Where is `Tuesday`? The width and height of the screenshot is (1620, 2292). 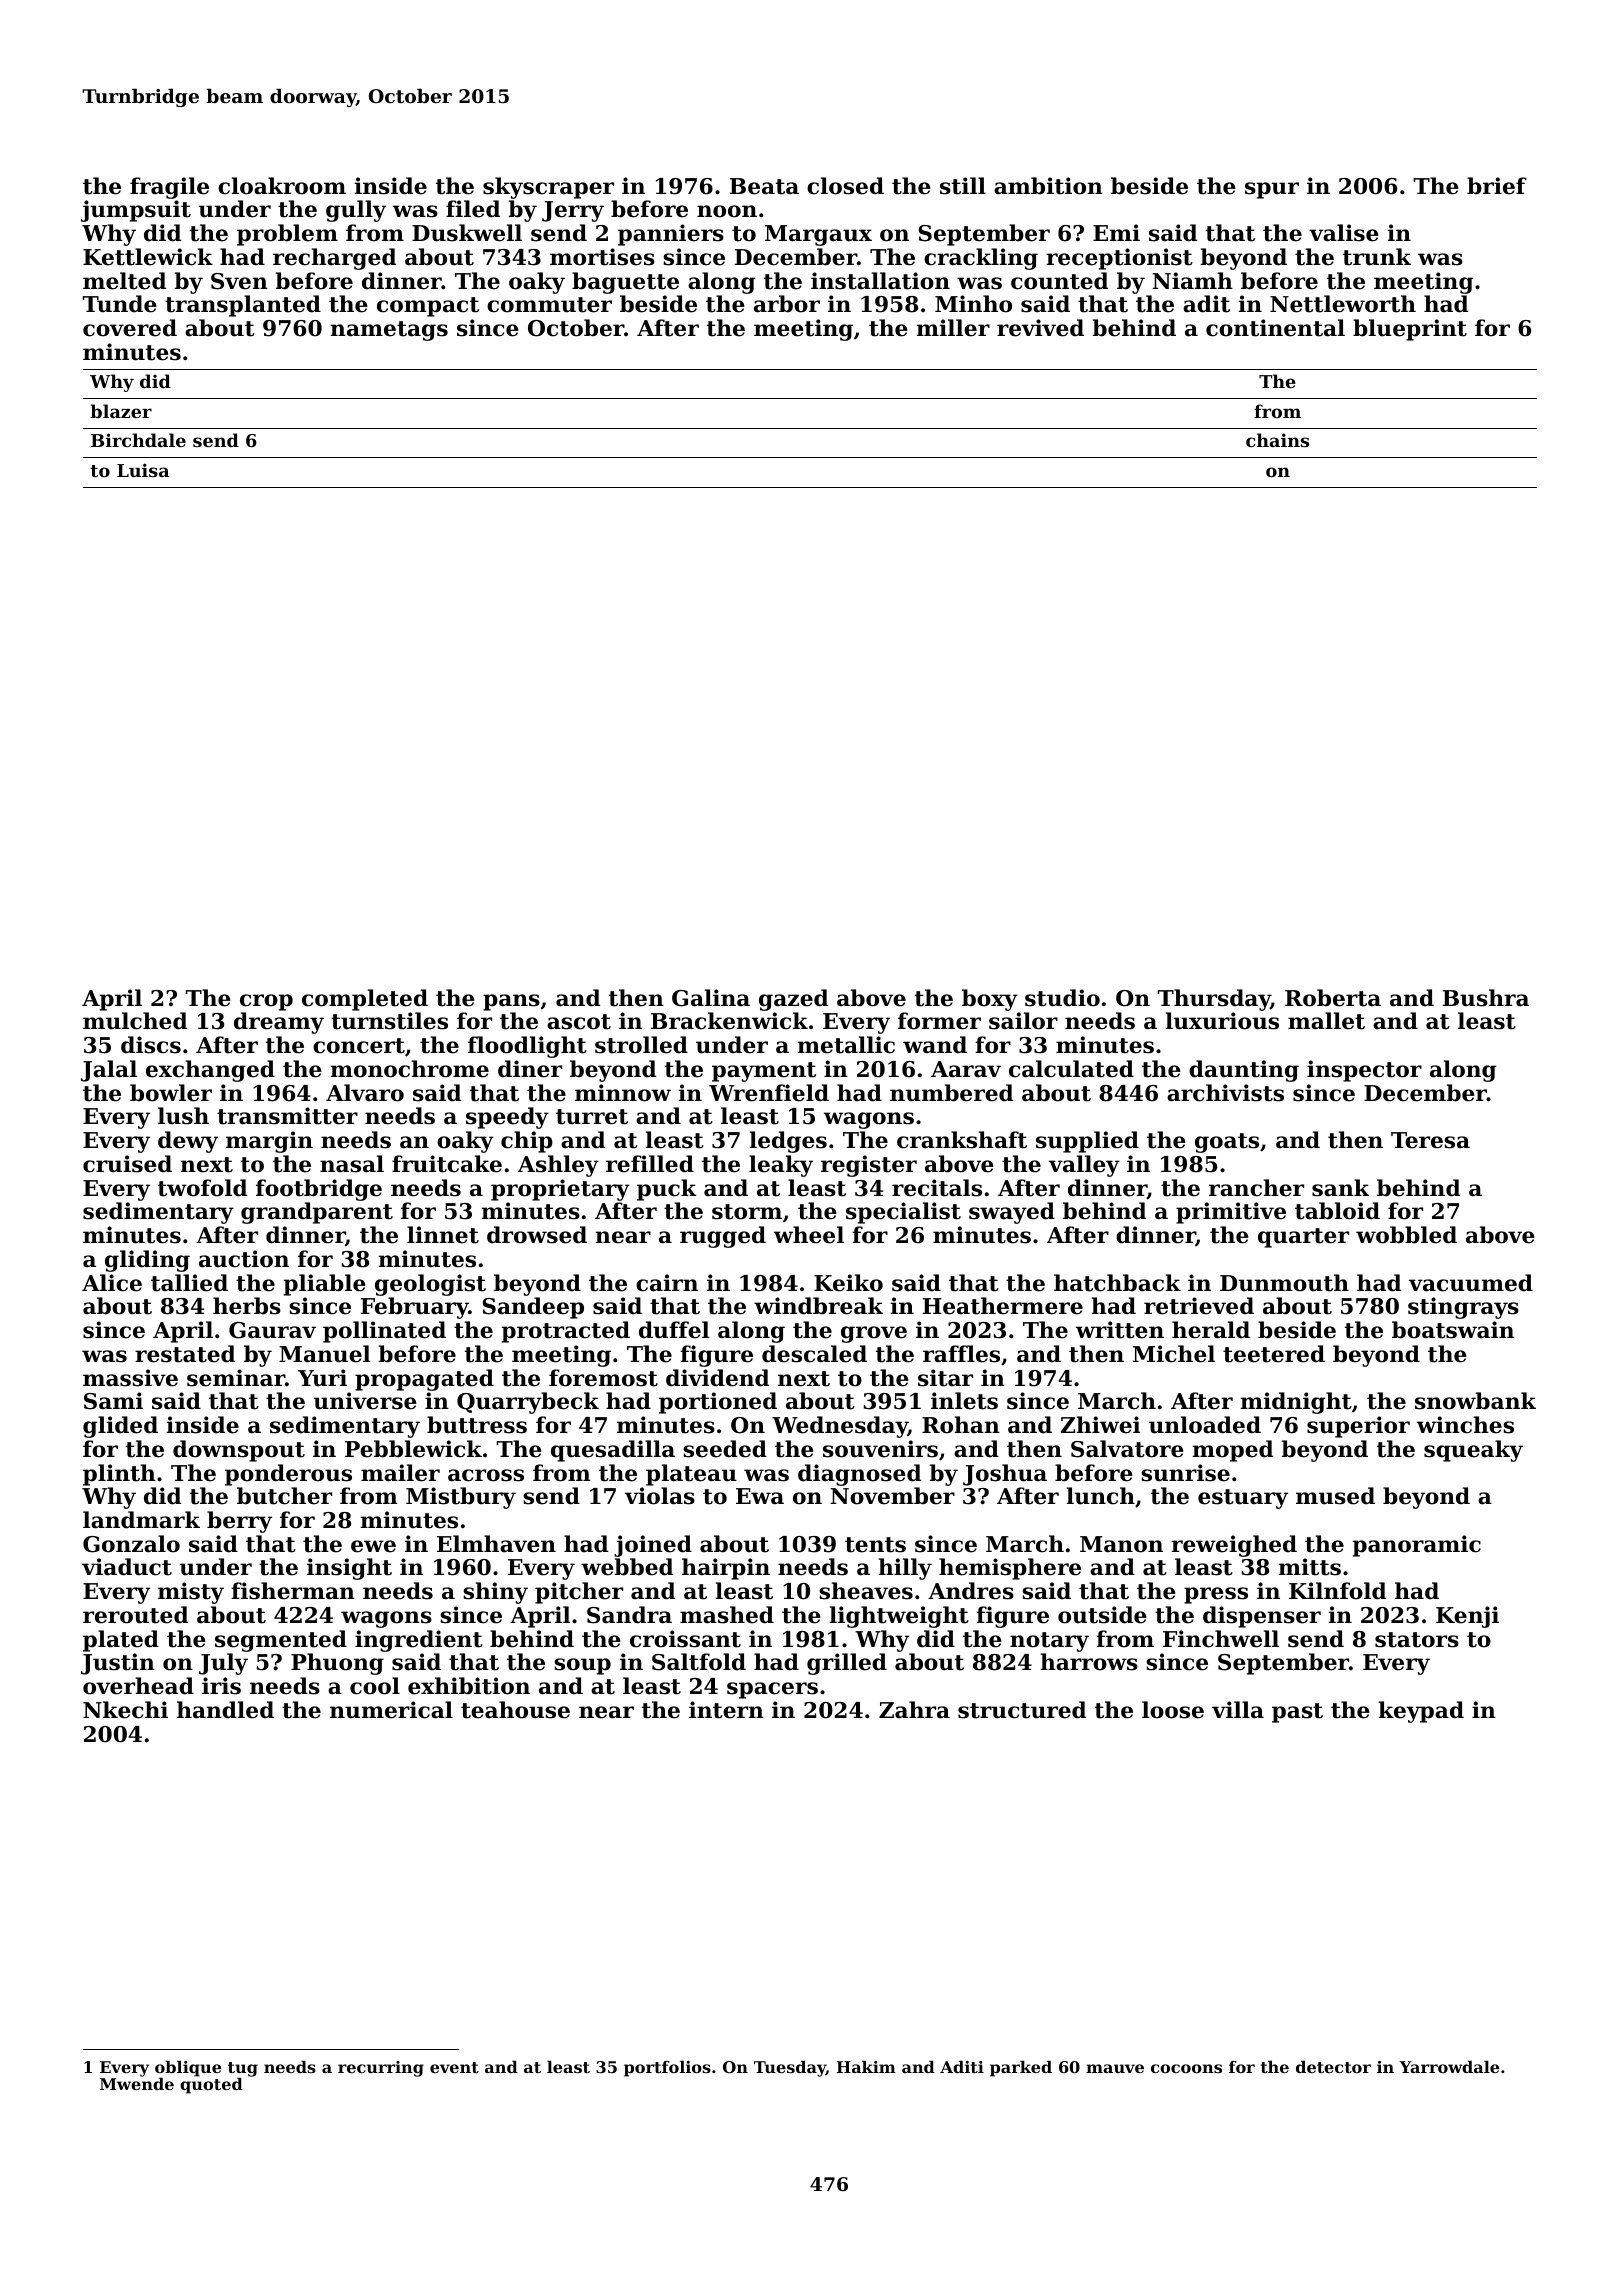
Tuesday is located at coordinates (790, 2068).
